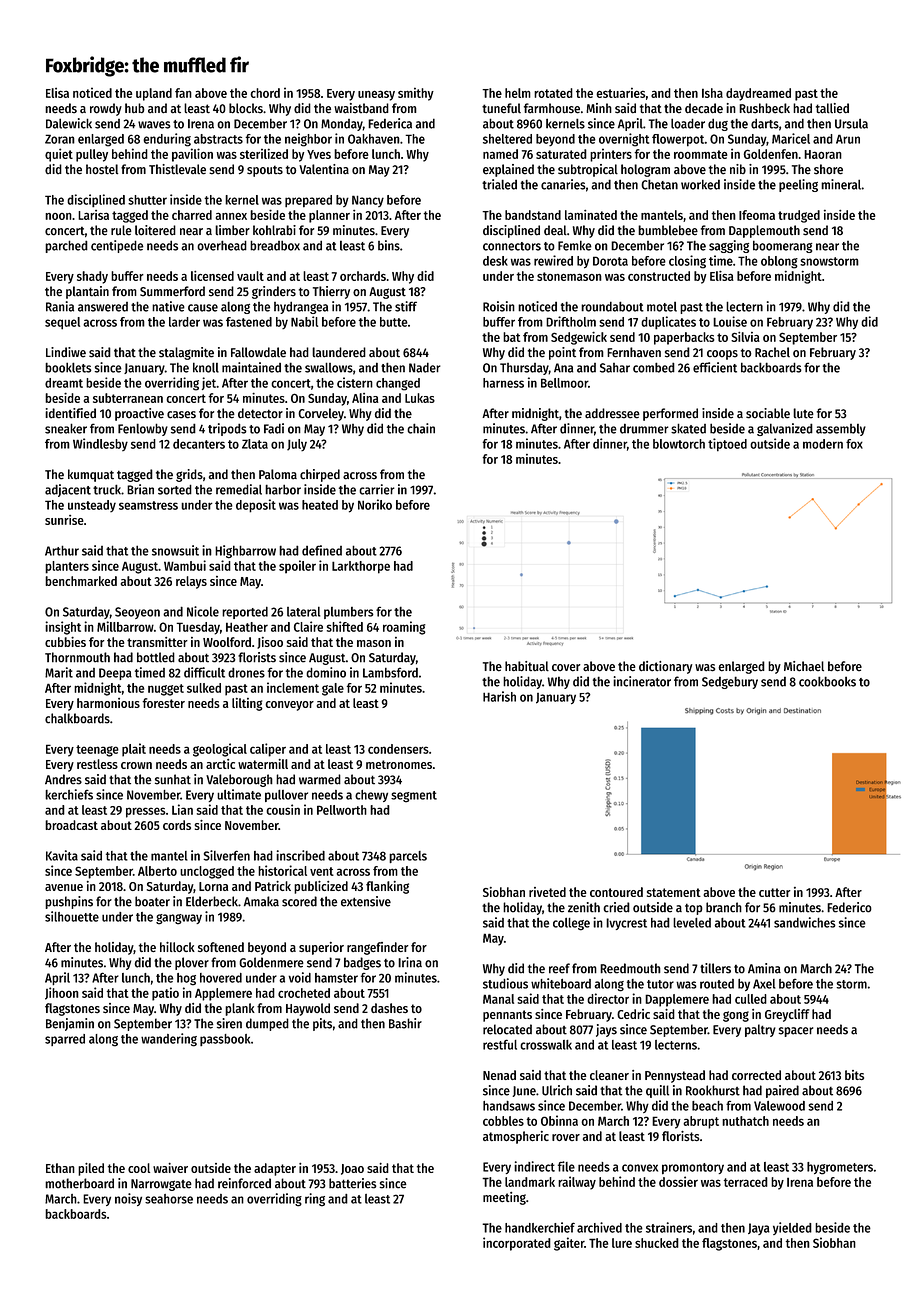 Image resolution: width=924 pixels, height=1308 pixels. What do you see at coordinates (128, 398) in the document?
I see `subterranean` at bounding box center [128, 398].
